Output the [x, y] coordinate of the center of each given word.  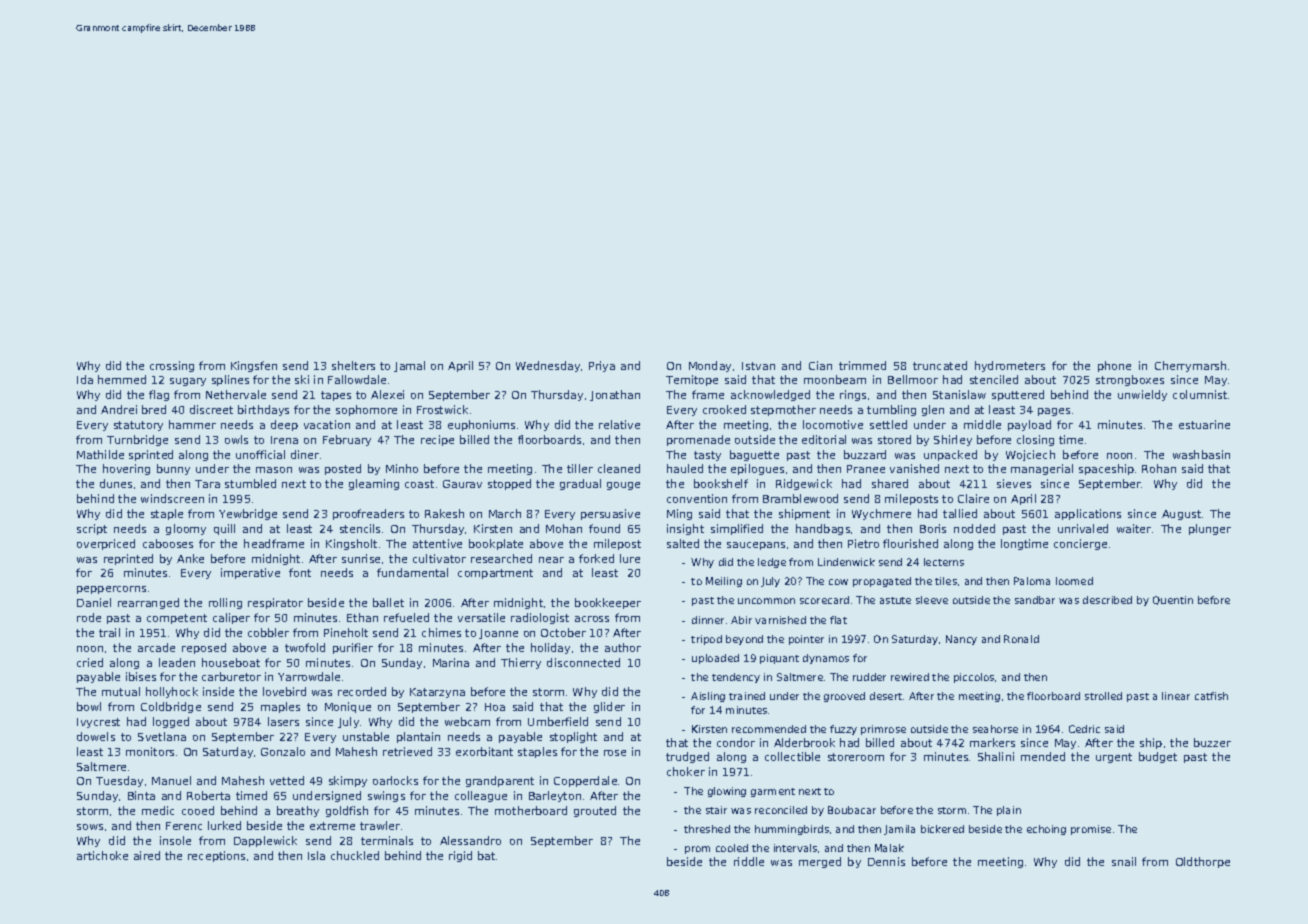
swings [386, 796]
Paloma [1032, 581]
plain [1009, 811]
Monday [710, 366]
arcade [156, 647]
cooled [732, 848]
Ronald [1021, 639]
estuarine [1204, 424]
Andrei [119, 409]
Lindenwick [846, 562]
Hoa [495, 707]
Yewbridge [248, 514]
